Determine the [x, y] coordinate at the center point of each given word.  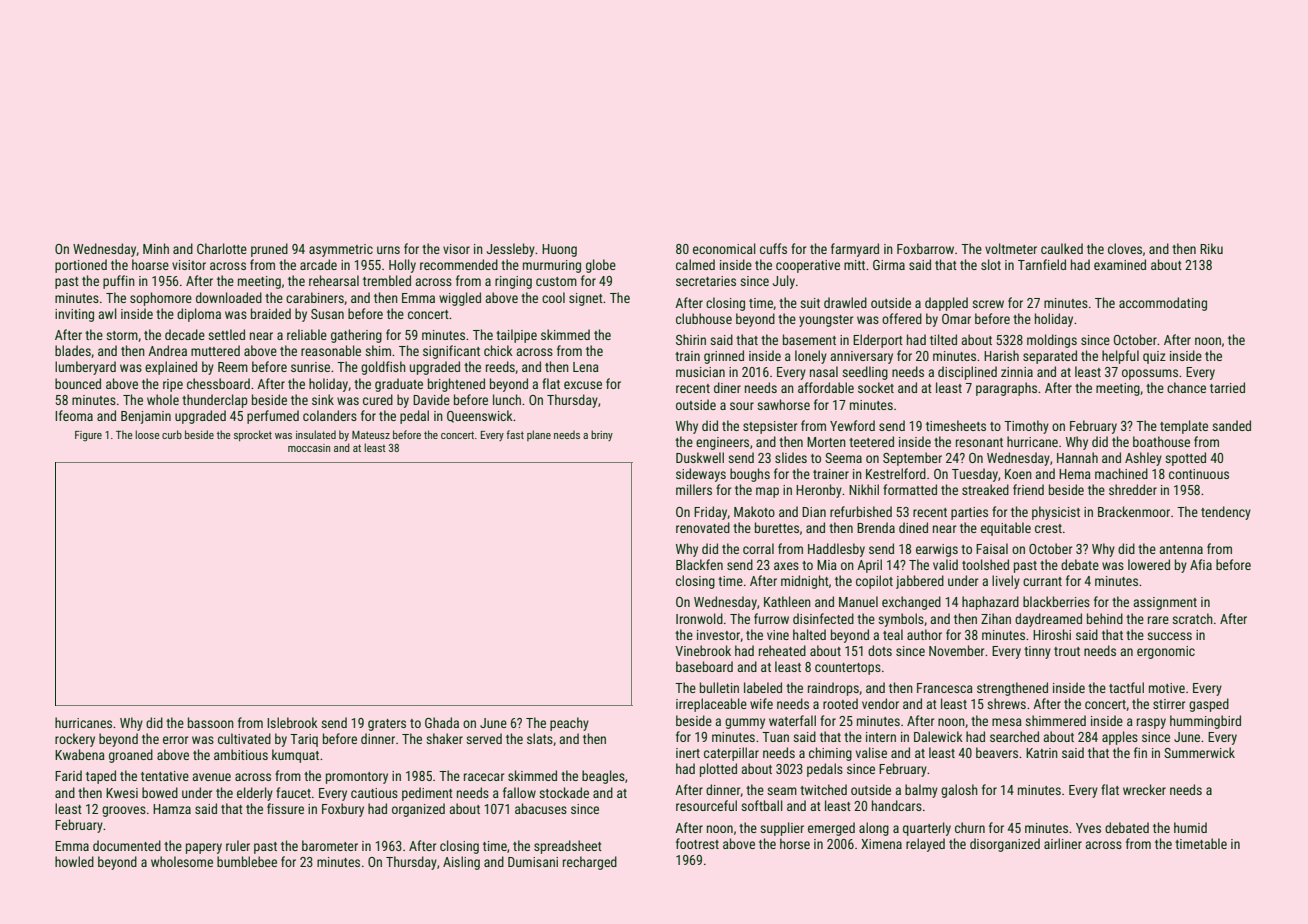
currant [1042, 581]
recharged [590, 863]
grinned [724, 357]
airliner [1063, 843]
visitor [189, 265]
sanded [1231, 425]
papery [204, 848]
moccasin [309, 448]
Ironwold [699, 618]
